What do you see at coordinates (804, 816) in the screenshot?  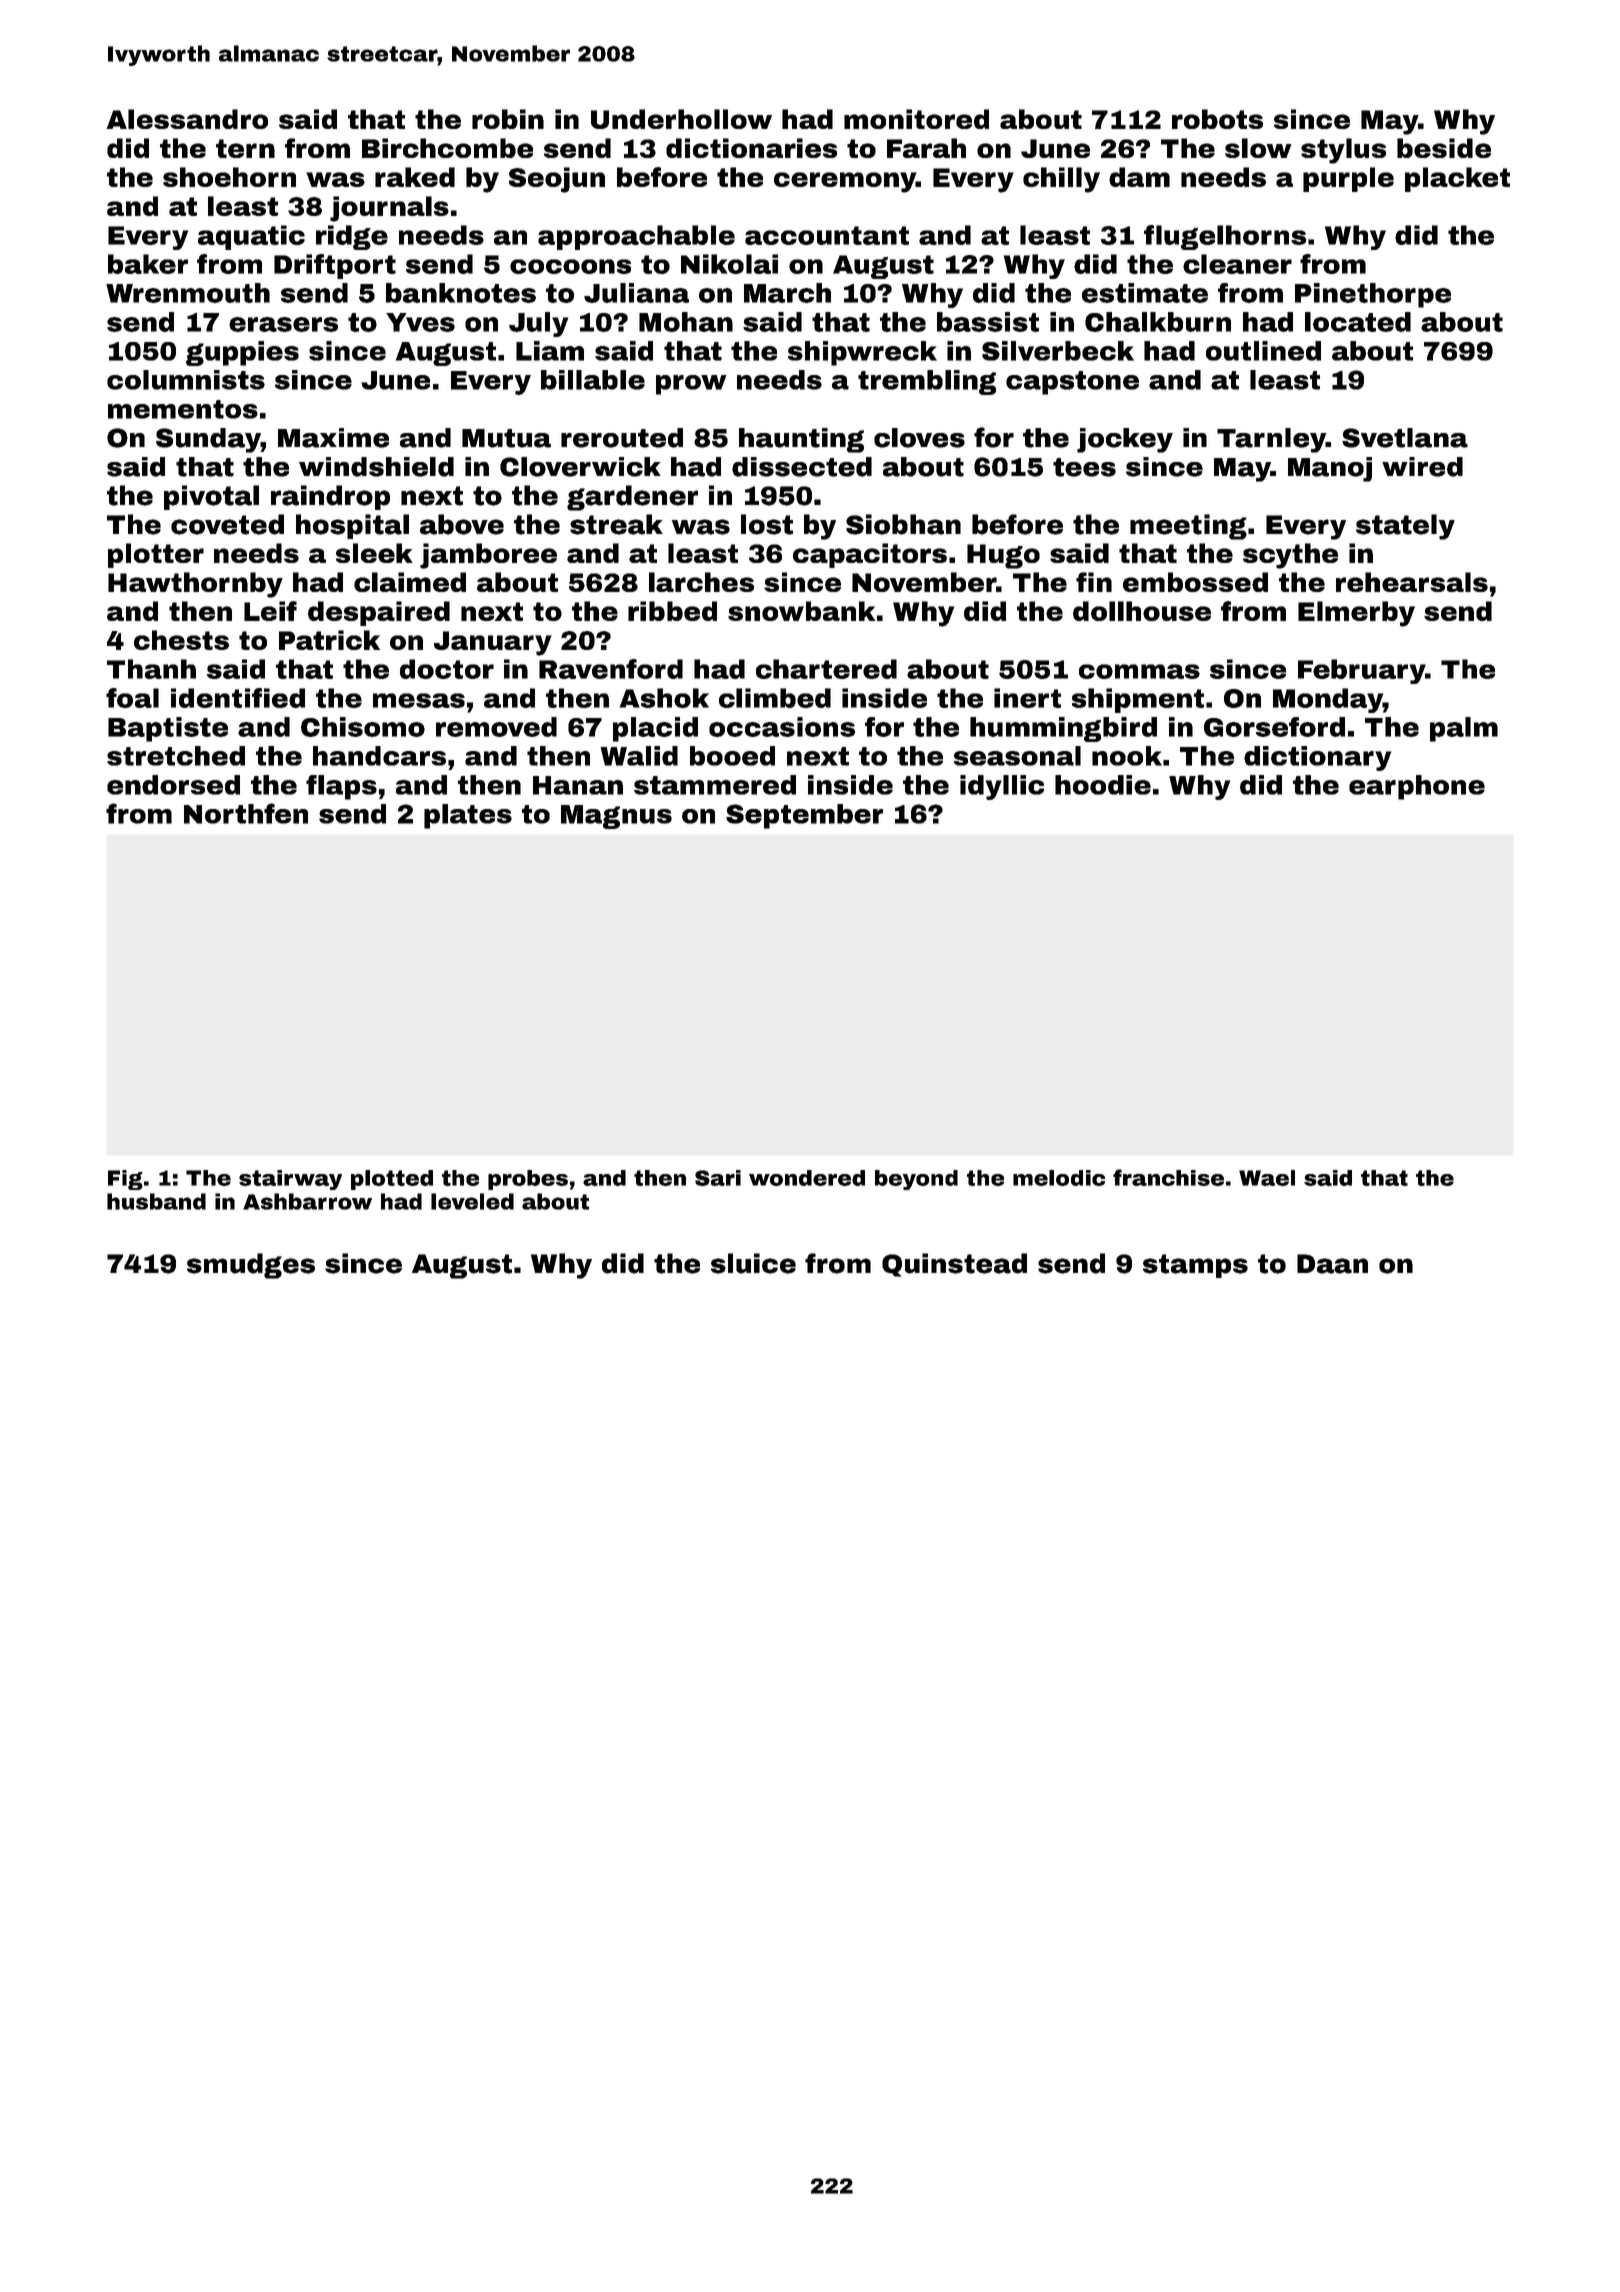 I see `September` at bounding box center [804, 816].
